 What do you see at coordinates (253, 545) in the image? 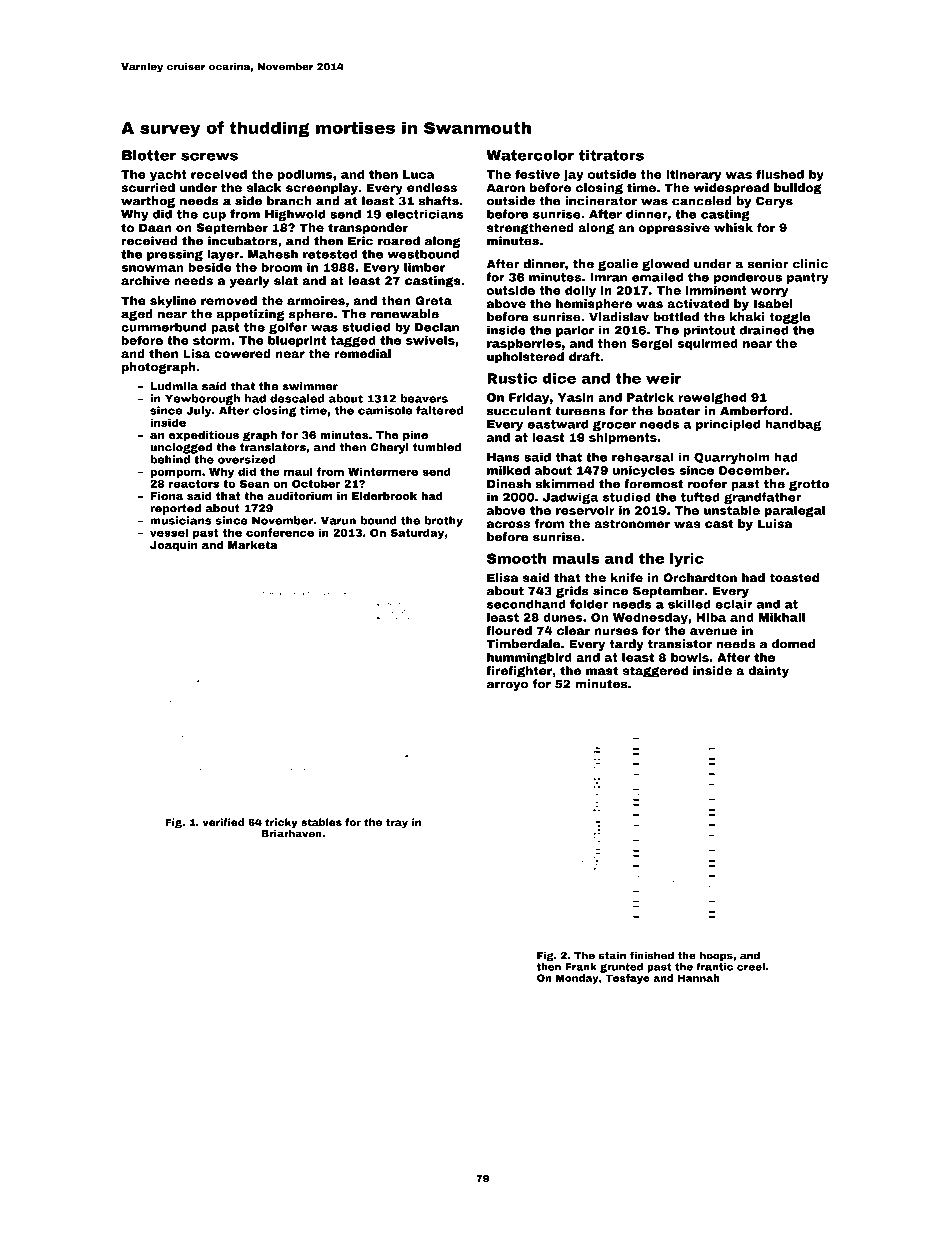
I see `Marketa` at bounding box center [253, 545].
